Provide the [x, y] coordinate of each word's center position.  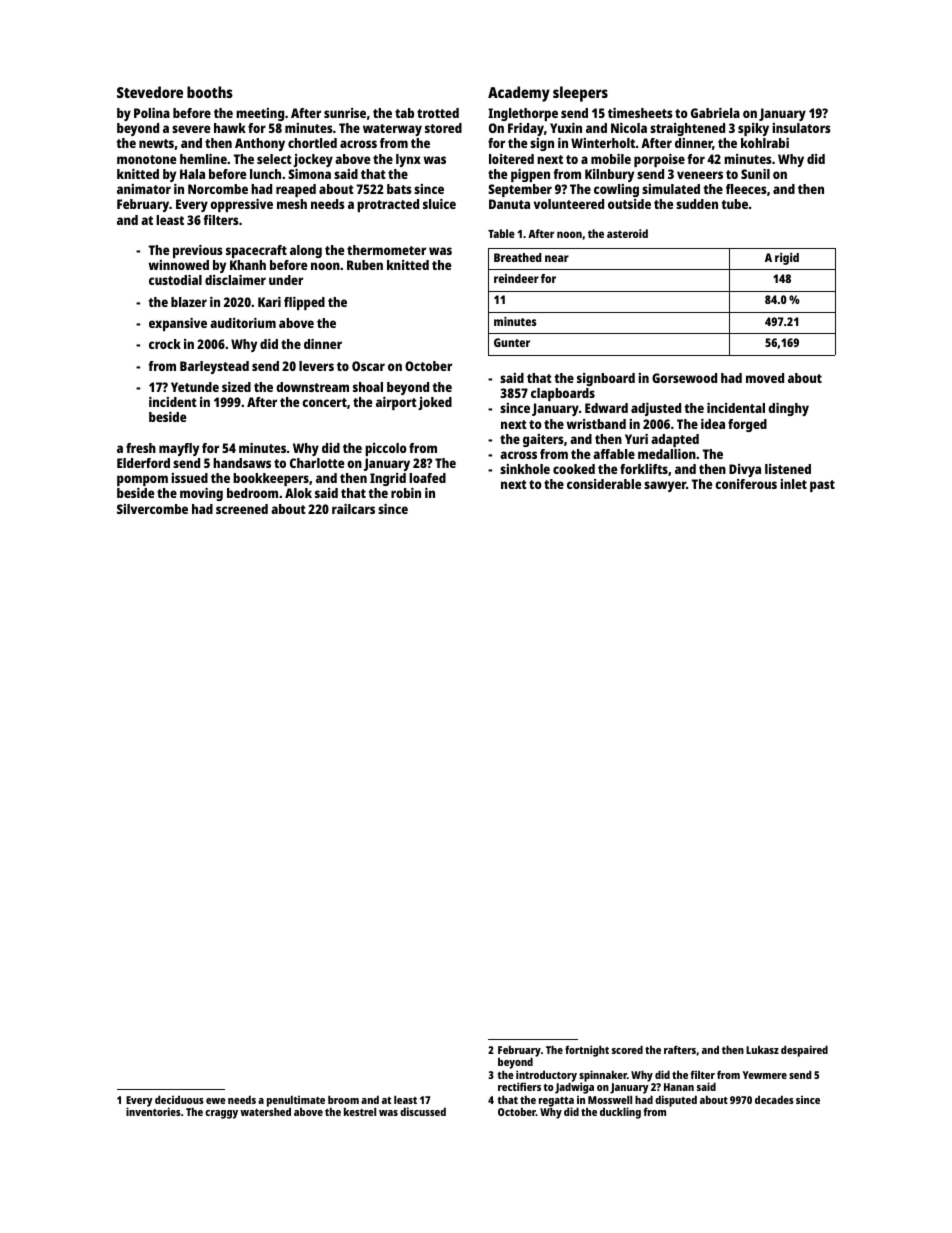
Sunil [755, 174]
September [520, 190]
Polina [152, 113]
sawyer [665, 486]
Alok [298, 493]
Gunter [512, 342]
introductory [546, 1076]
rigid [787, 259]
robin [406, 493]
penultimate [296, 1101]
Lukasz [762, 1050]
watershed [265, 1112]
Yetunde [195, 387]
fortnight [587, 1051]
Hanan [679, 1087]
